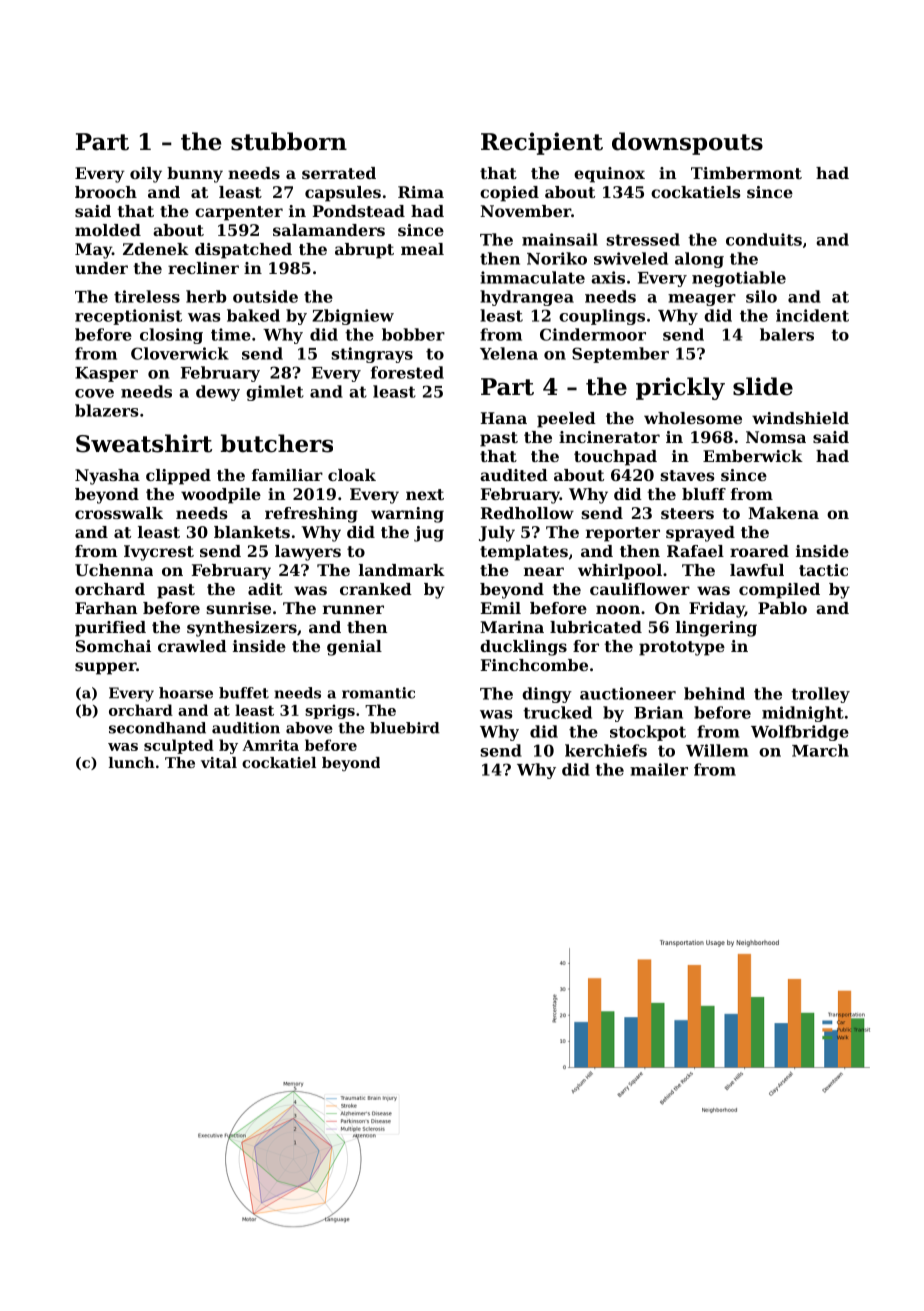  I want to click on woodpile, so click(221, 496).
